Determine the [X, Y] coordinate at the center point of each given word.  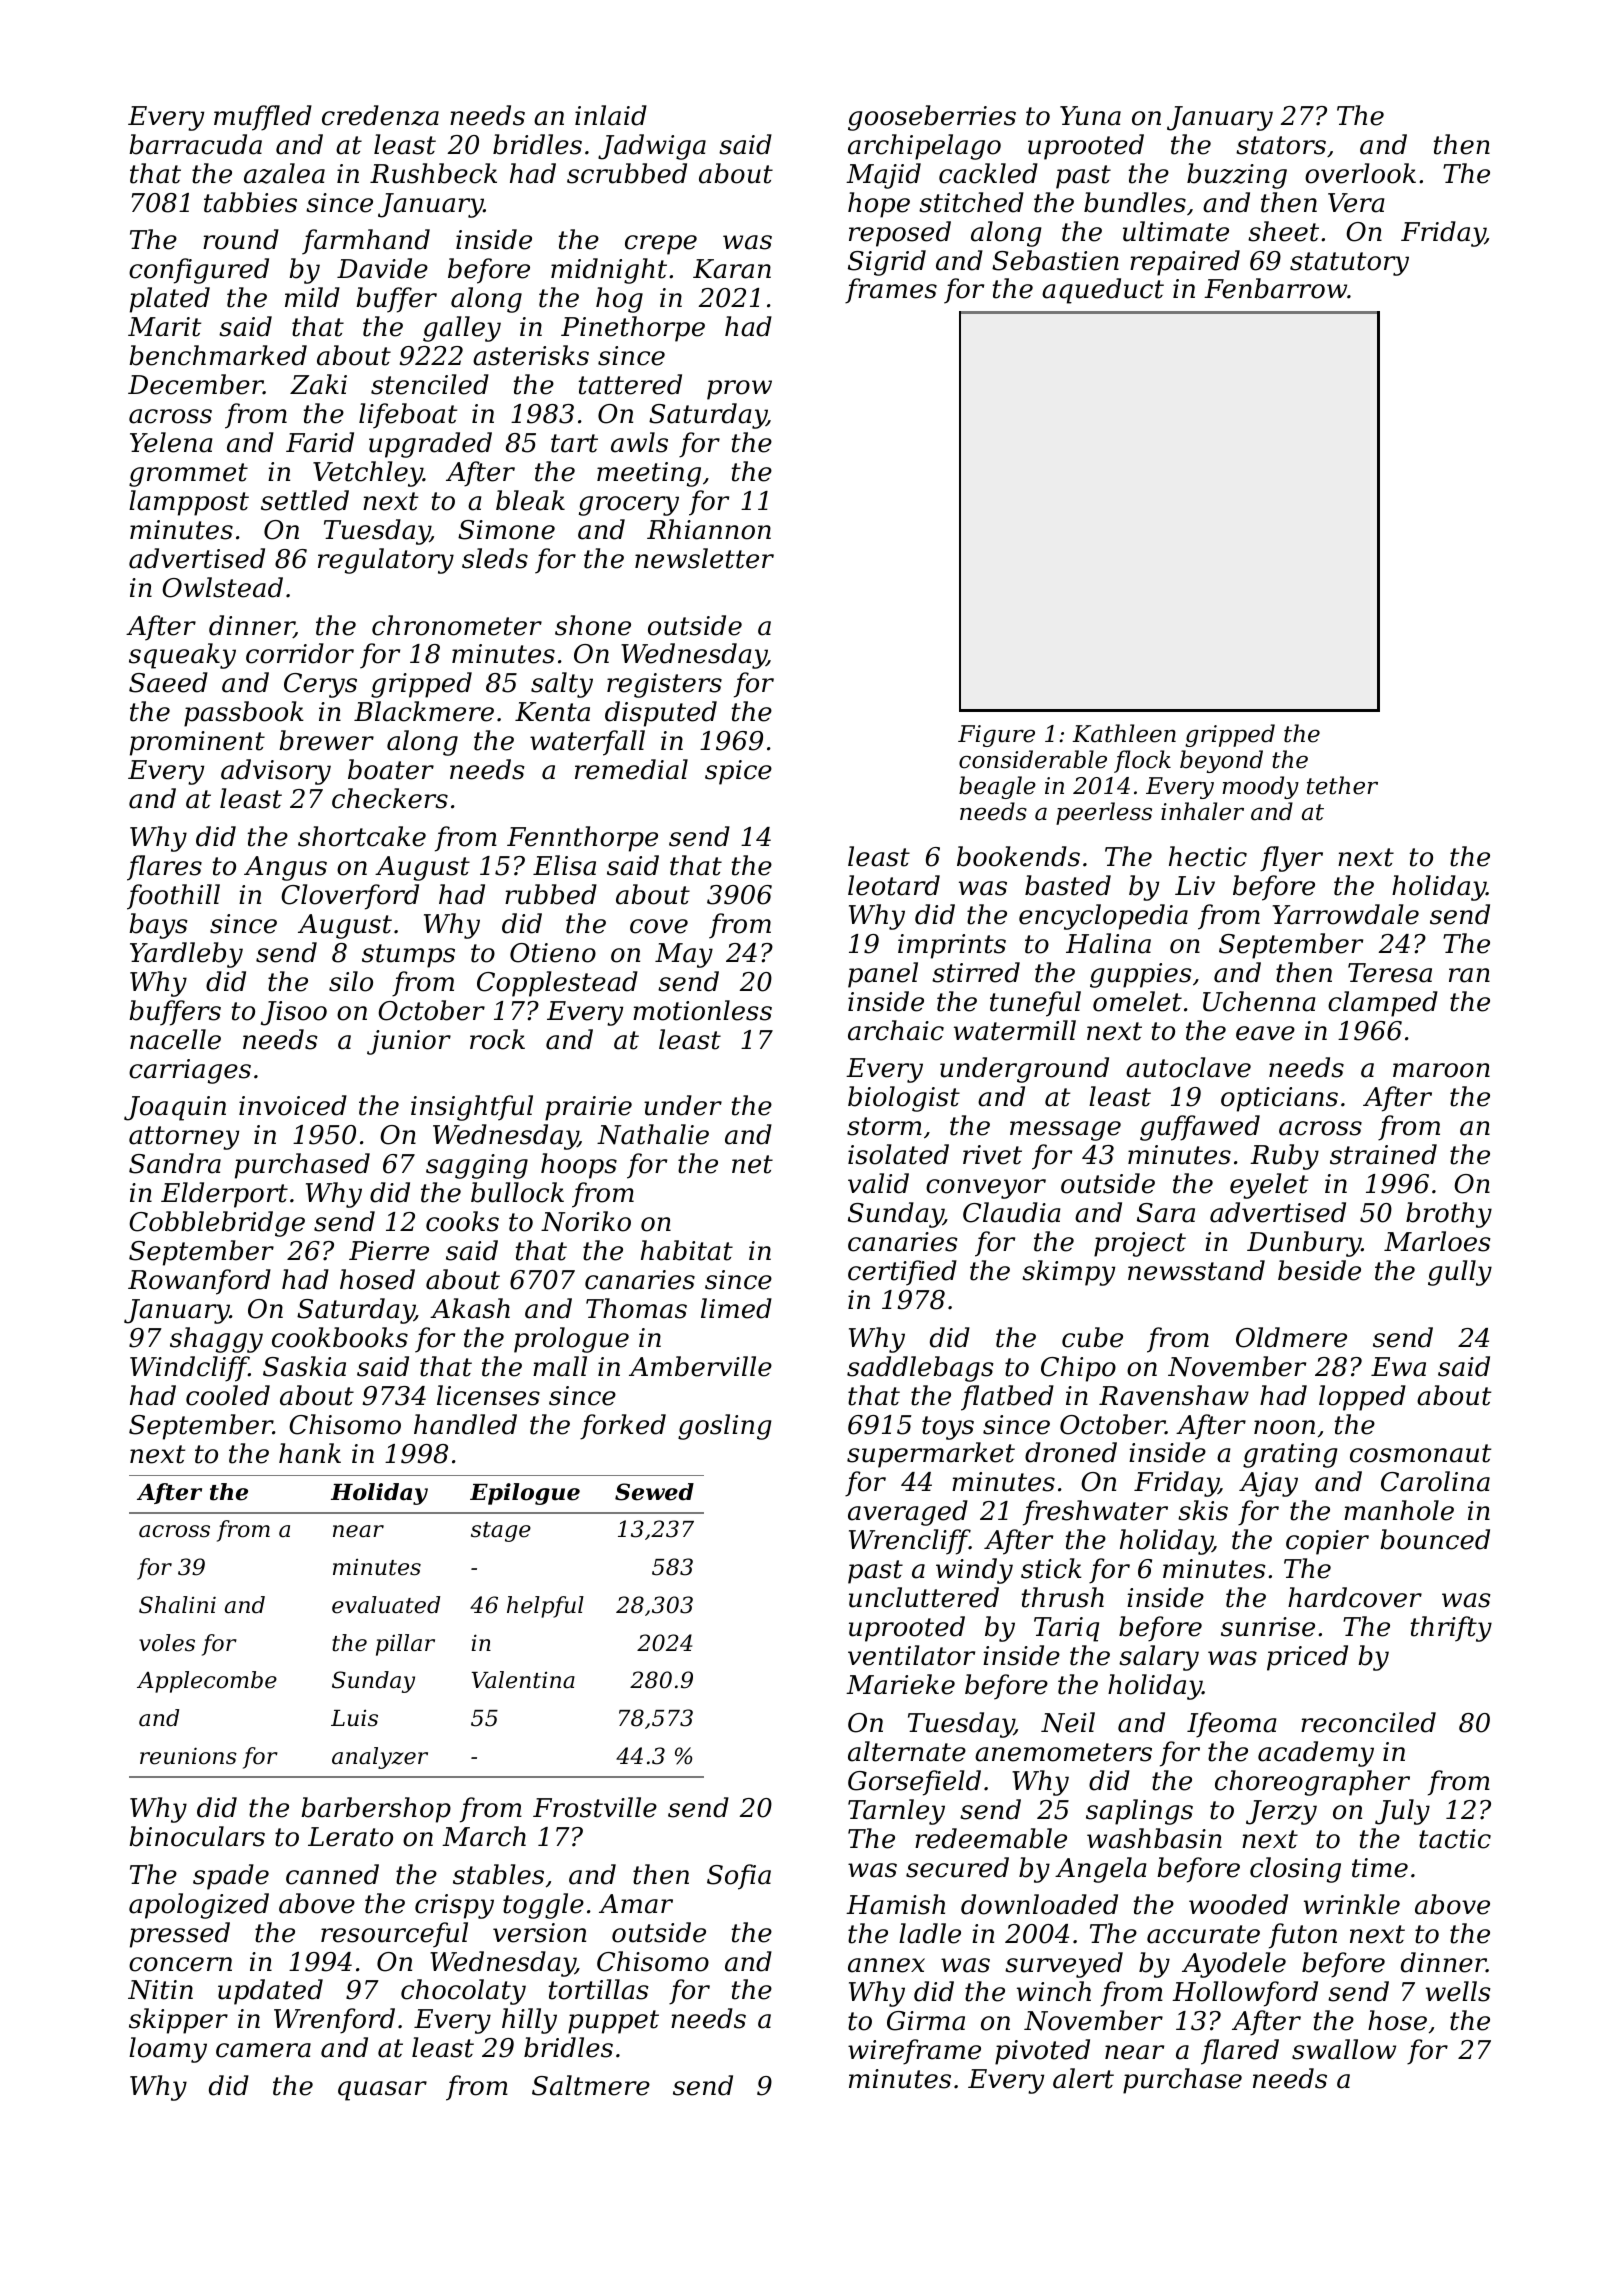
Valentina [523, 1680]
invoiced [293, 1105]
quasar [382, 2091]
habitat [687, 1250]
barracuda [195, 144]
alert [1083, 2078]
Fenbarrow [1275, 288]
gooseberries [932, 118]
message [1065, 1131]
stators [1281, 145]
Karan [732, 269]
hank [310, 1453]
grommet [188, 475]
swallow [1344, 2049]
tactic [1455, 1839]
